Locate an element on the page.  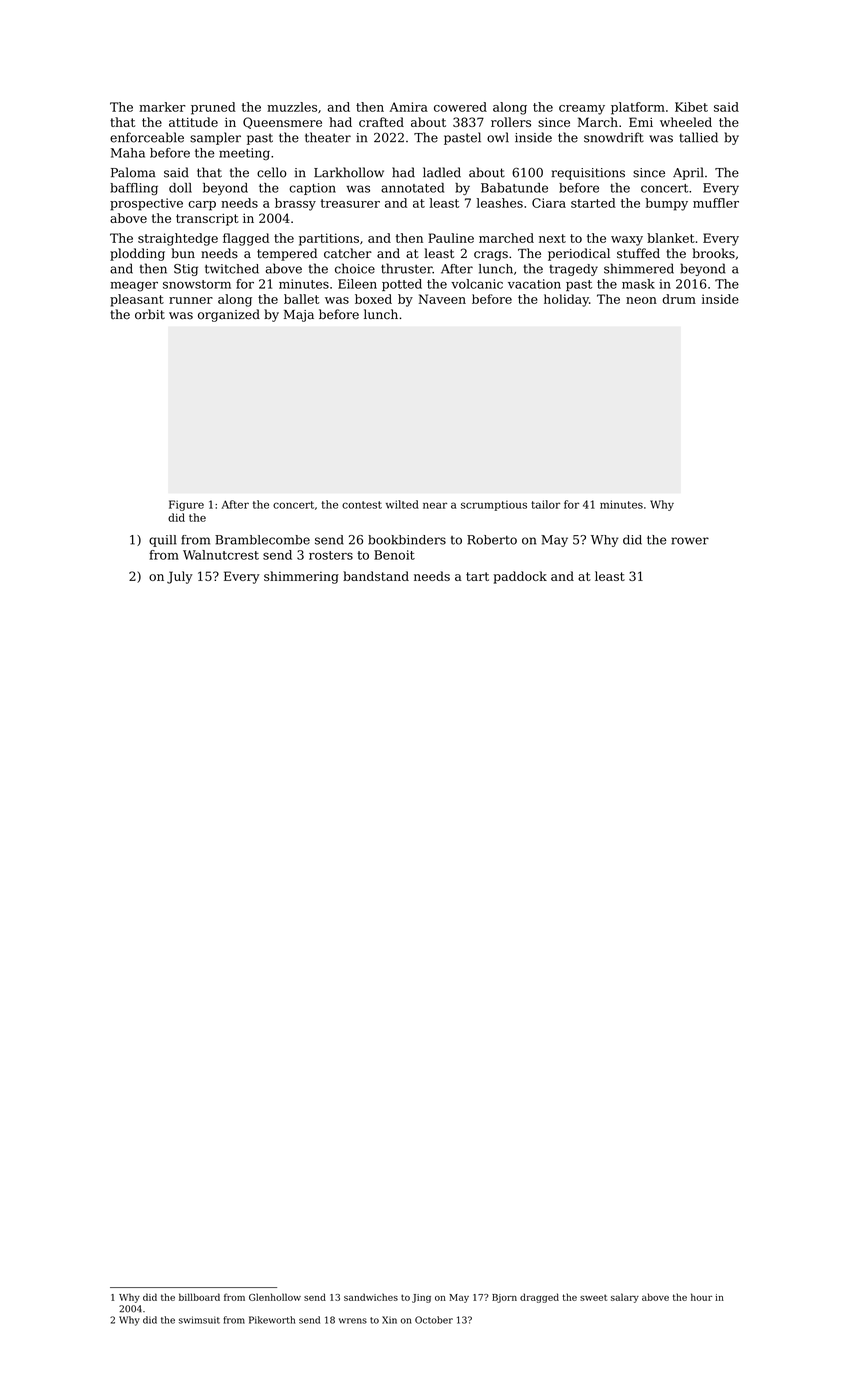
marker is located at coordinates (162, 107).
